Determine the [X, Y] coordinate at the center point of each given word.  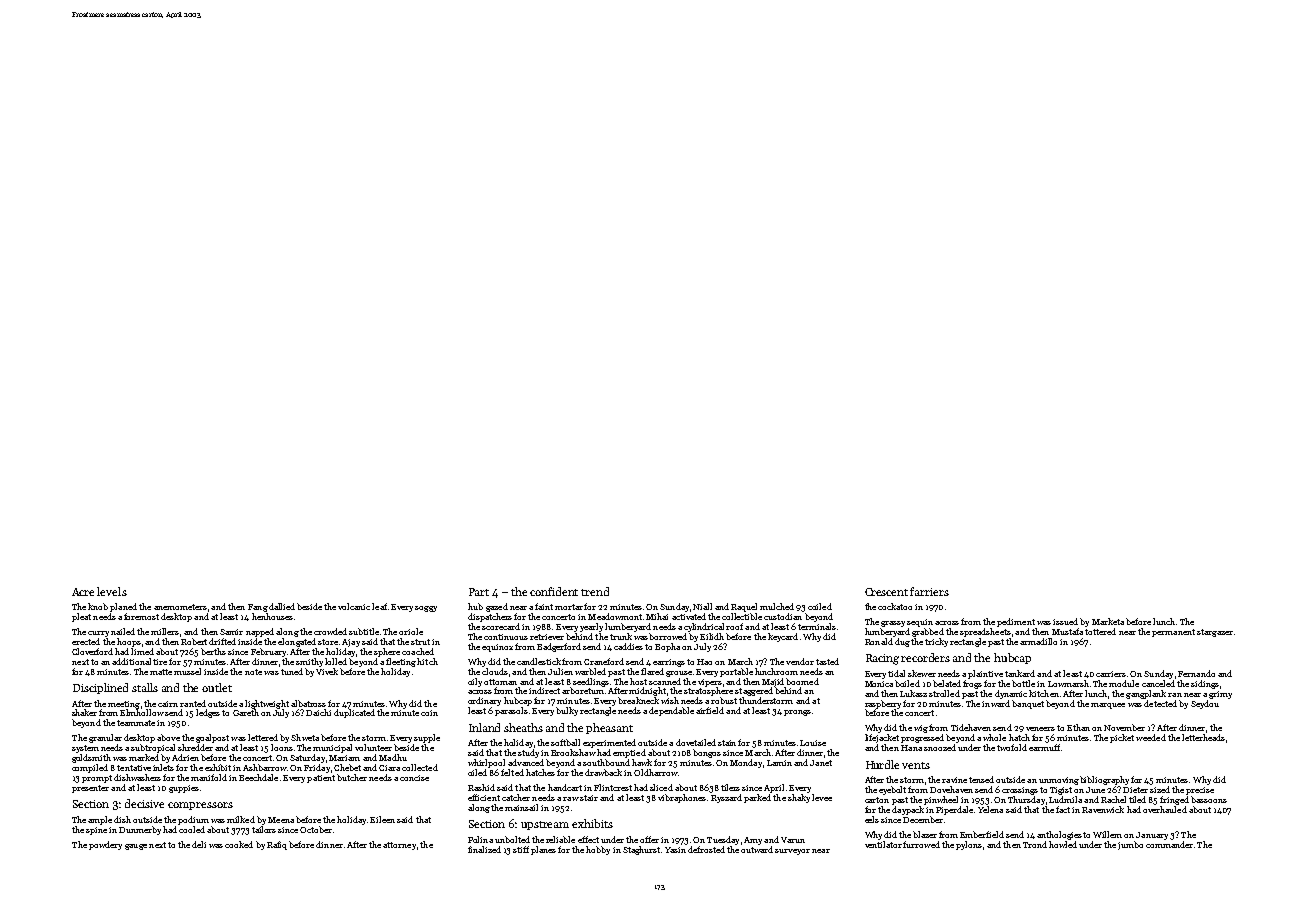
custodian [783, 616]
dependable [671, 711]
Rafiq [277, 845]
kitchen [1044, 693]
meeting [124, 705]
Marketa [1108, 621]
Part [479, 592]
